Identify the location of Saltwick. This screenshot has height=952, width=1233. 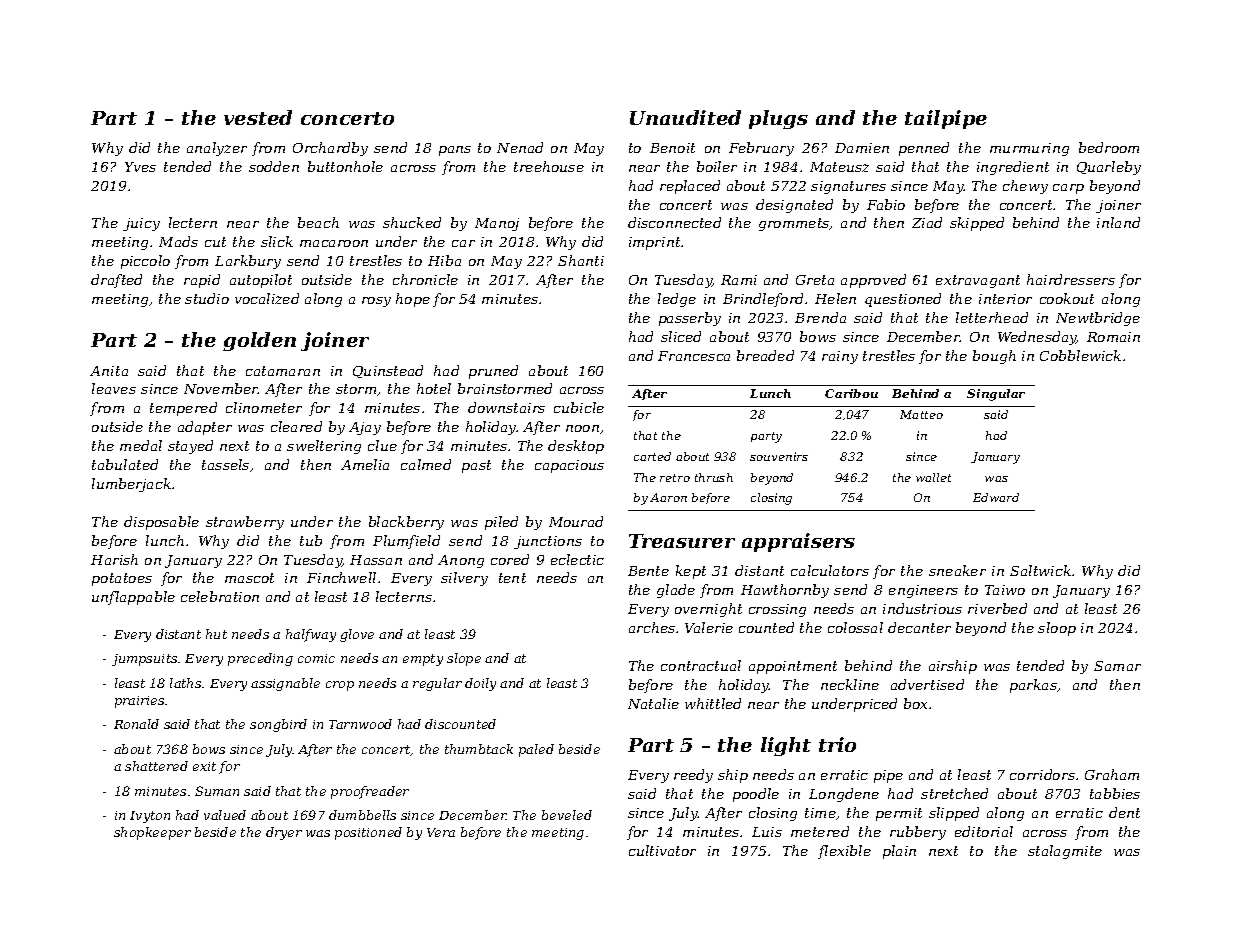
(1040, 570).
